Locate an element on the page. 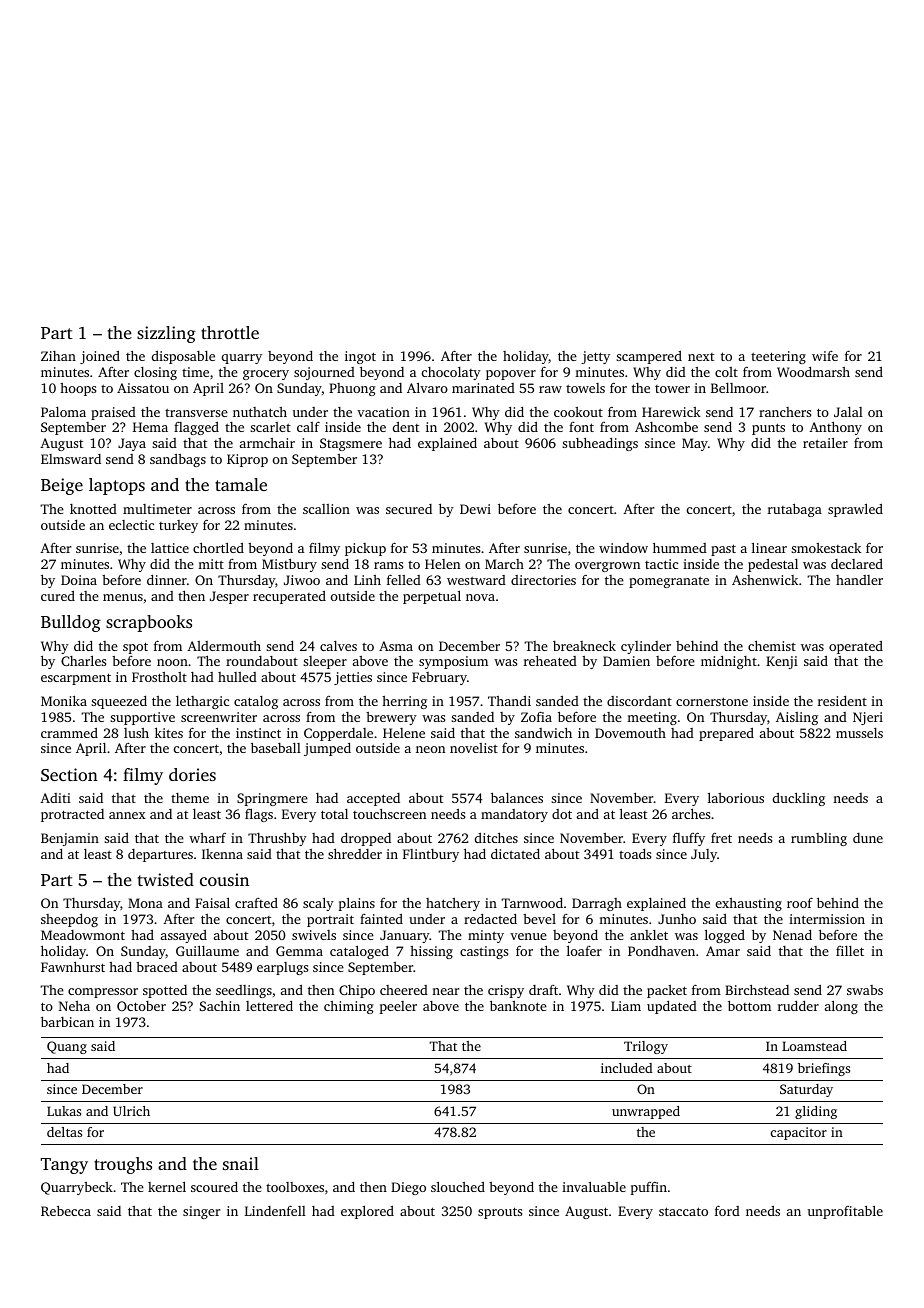  Njeri is located at coordinates (868, 718).
